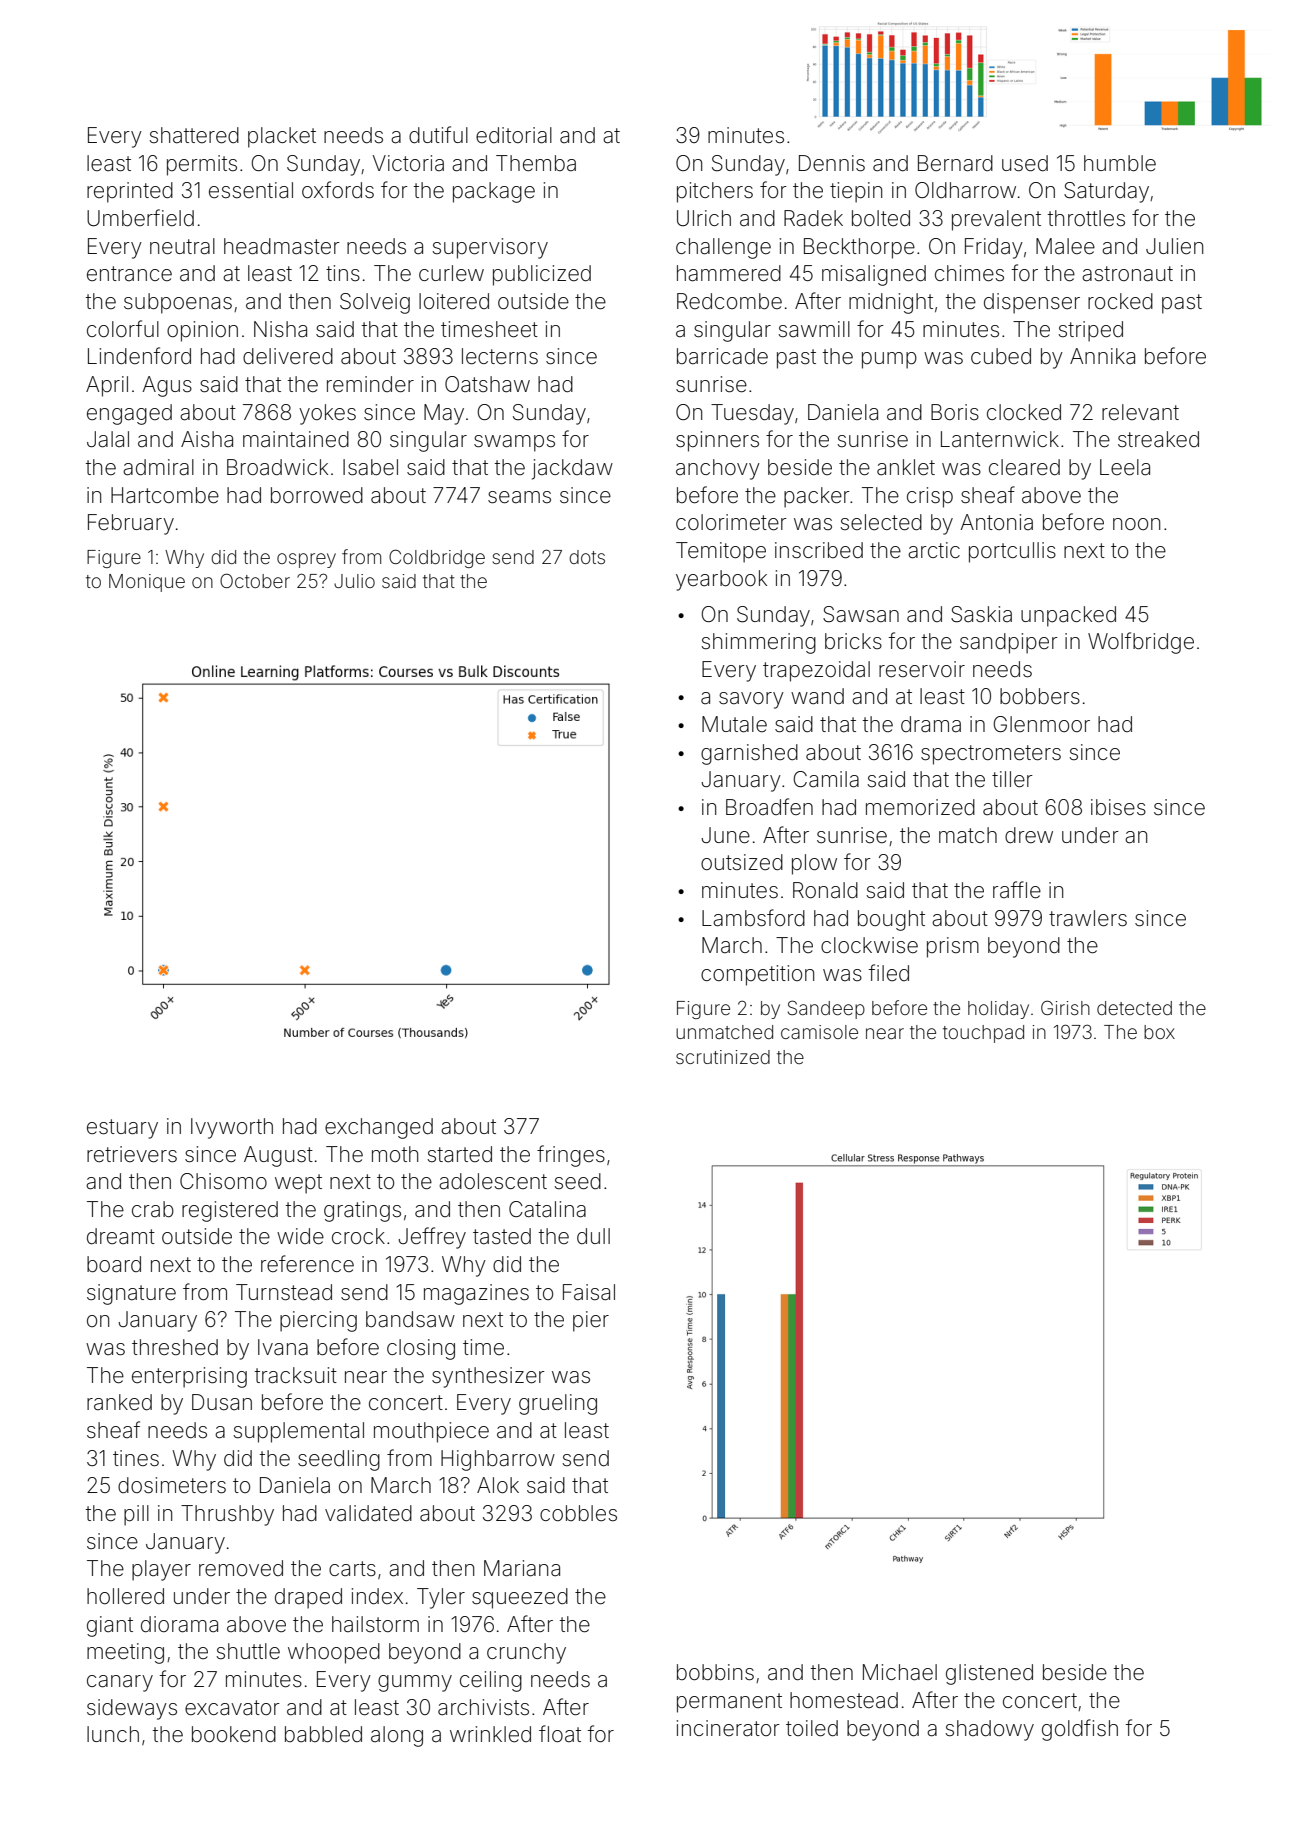 This image has height=1833, width=1296. What do you see at coordinates (1120, 163) in the image?
I see `humble` at bounding box center [1120, 163].
